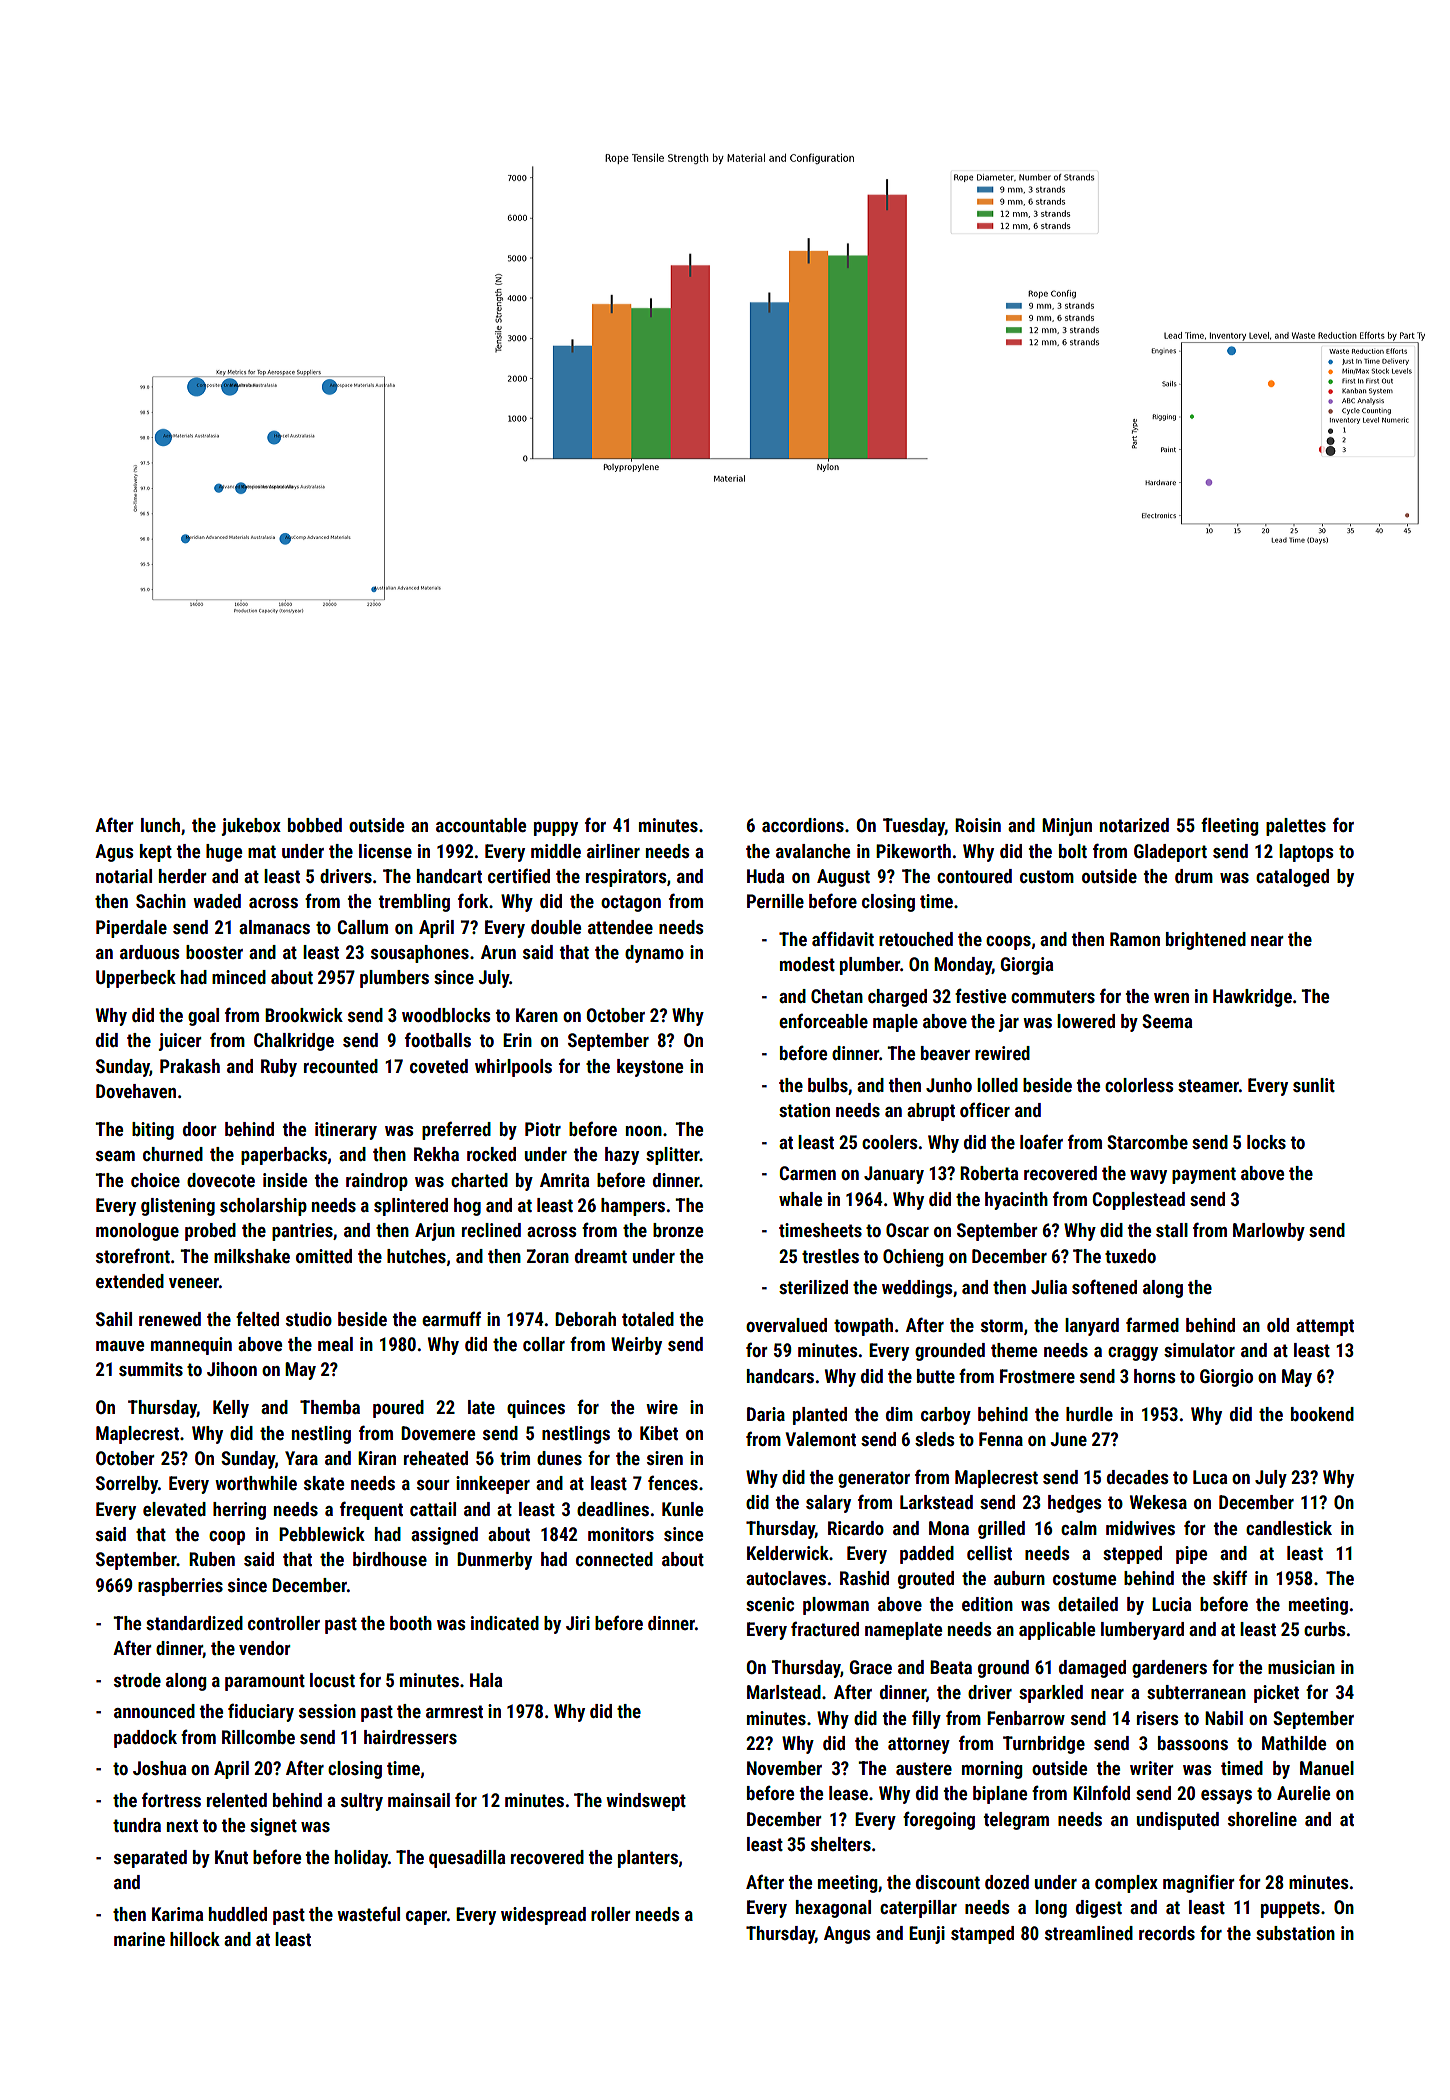  I want to click on hyacinth, so click(1016, 1201).
